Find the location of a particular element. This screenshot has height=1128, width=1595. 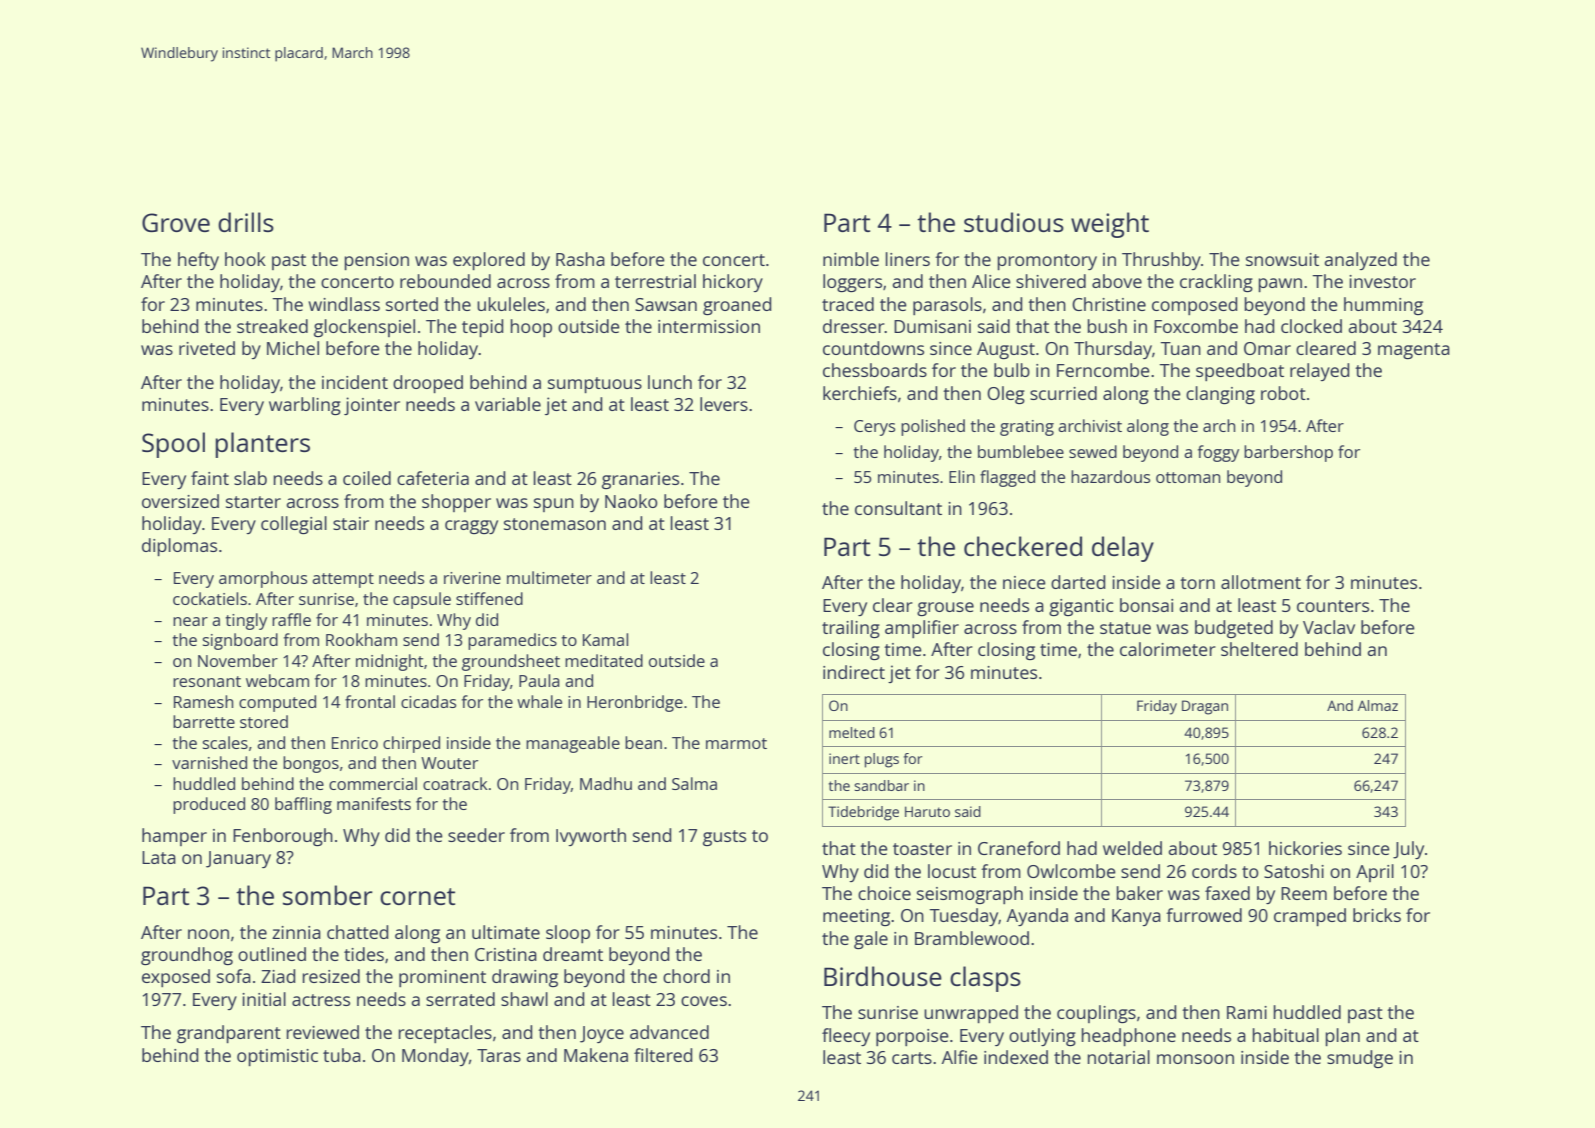

jointer is located at coordinates (372, 406).
